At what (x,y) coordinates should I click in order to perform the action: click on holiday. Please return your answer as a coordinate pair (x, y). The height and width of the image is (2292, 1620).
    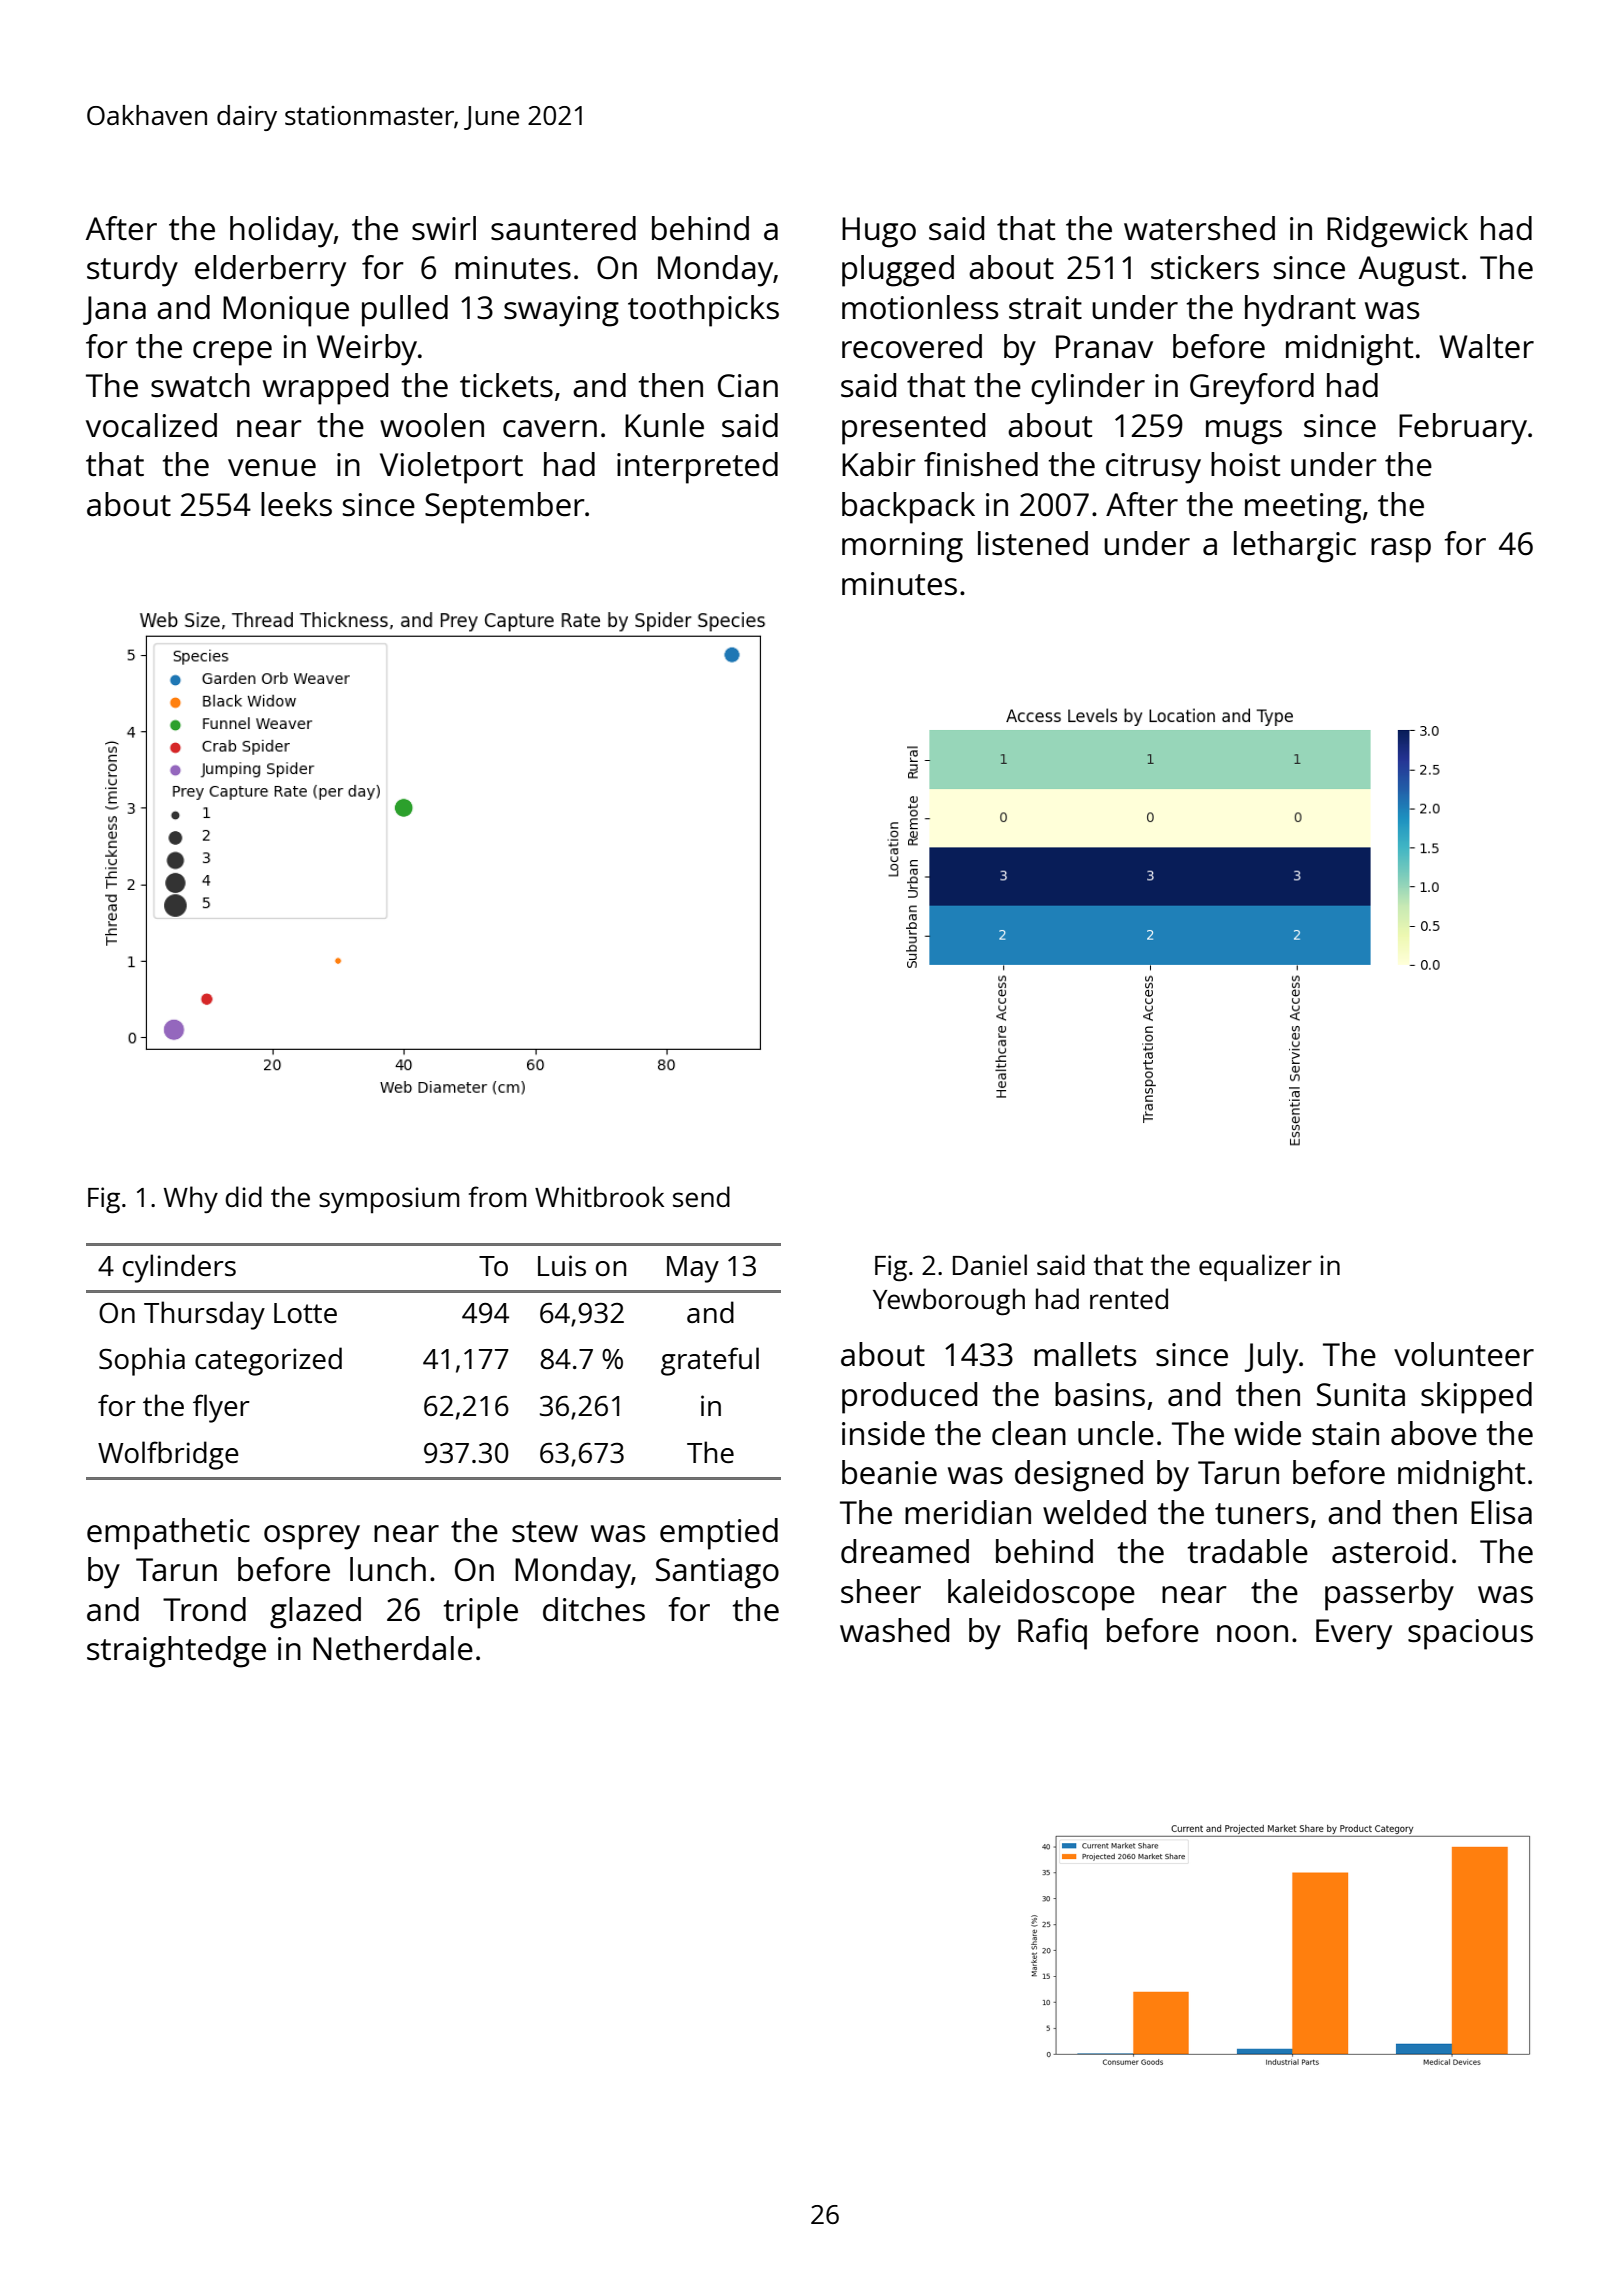
    Looking at the image, I should click on (282, 232).
